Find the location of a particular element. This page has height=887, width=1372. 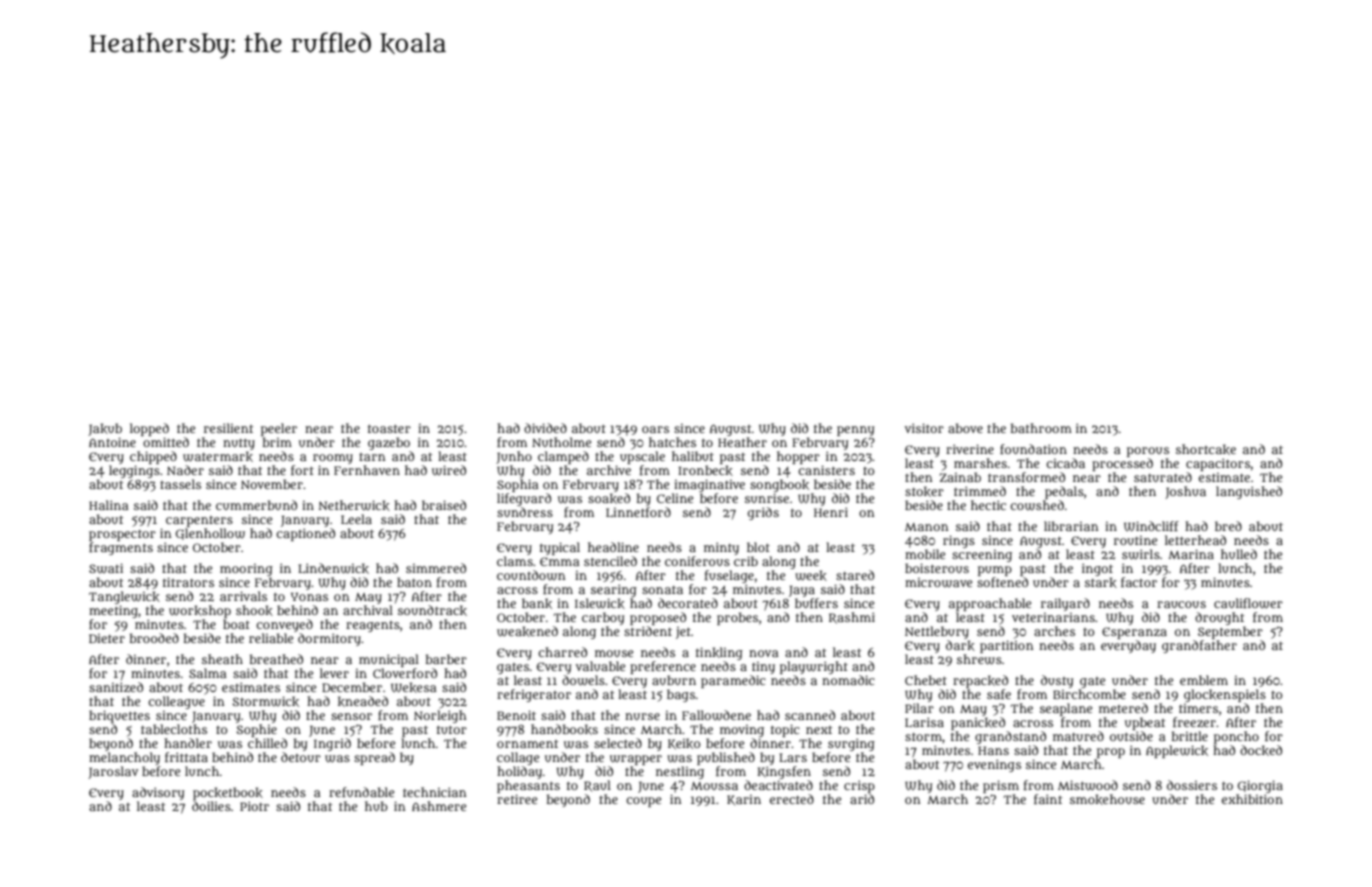

Sophie is located at coordinates (256, 730).
